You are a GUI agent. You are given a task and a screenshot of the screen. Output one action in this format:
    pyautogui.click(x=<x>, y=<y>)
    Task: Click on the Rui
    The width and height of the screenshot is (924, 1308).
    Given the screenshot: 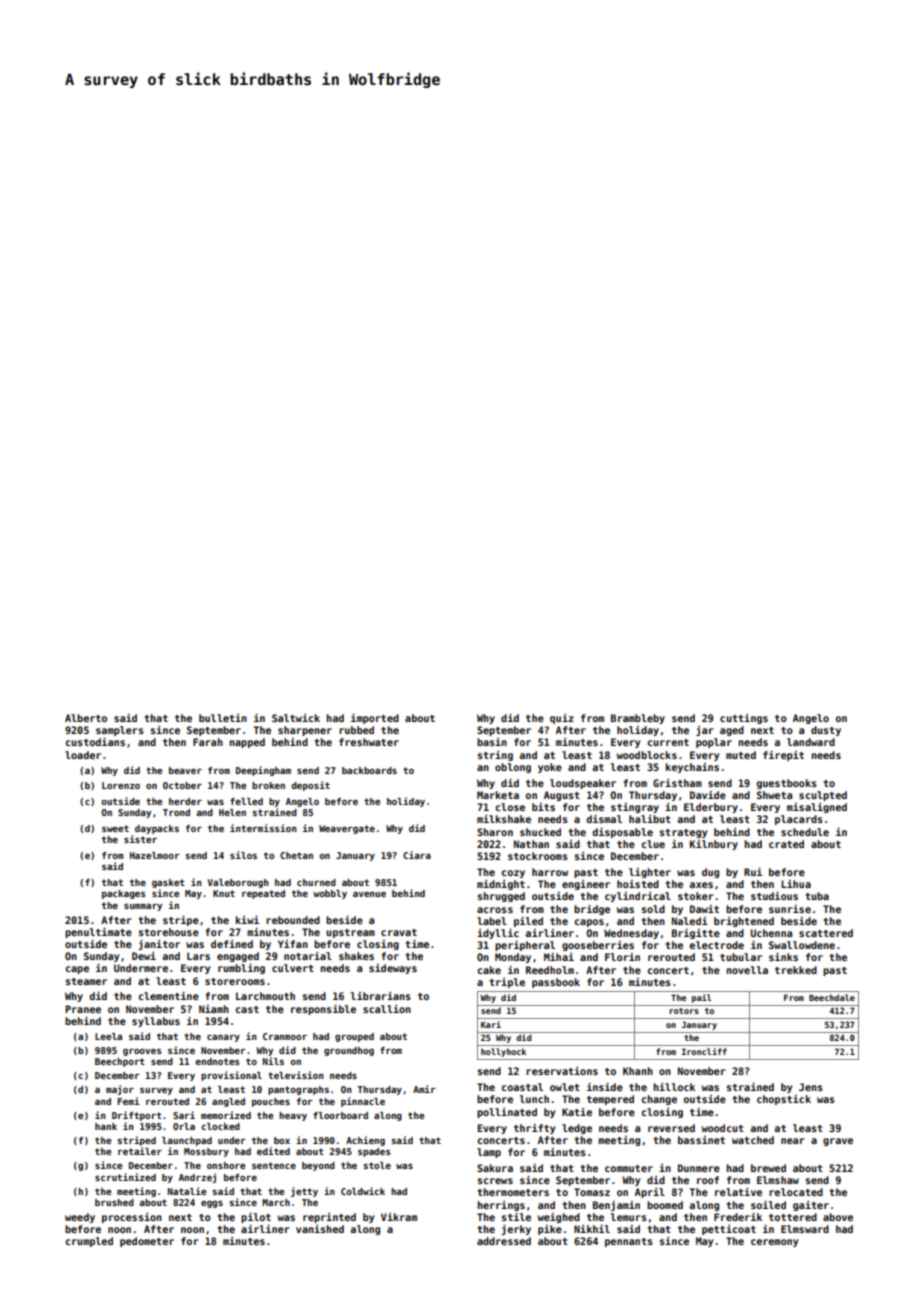 What is the action you would take?
    pyautogui.click(x=753, y=872)
